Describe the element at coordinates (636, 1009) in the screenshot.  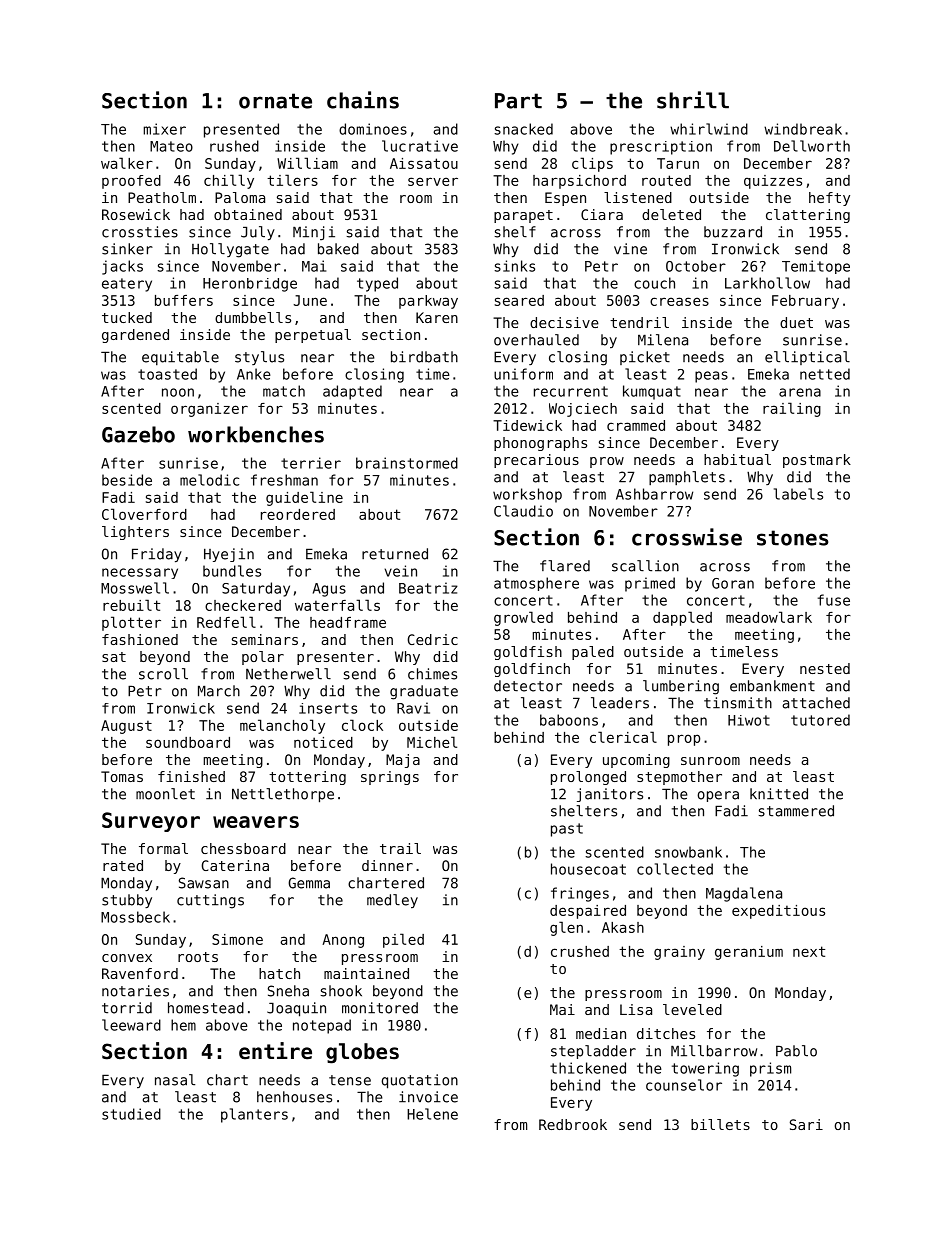
I see `Lisa` at that location.
